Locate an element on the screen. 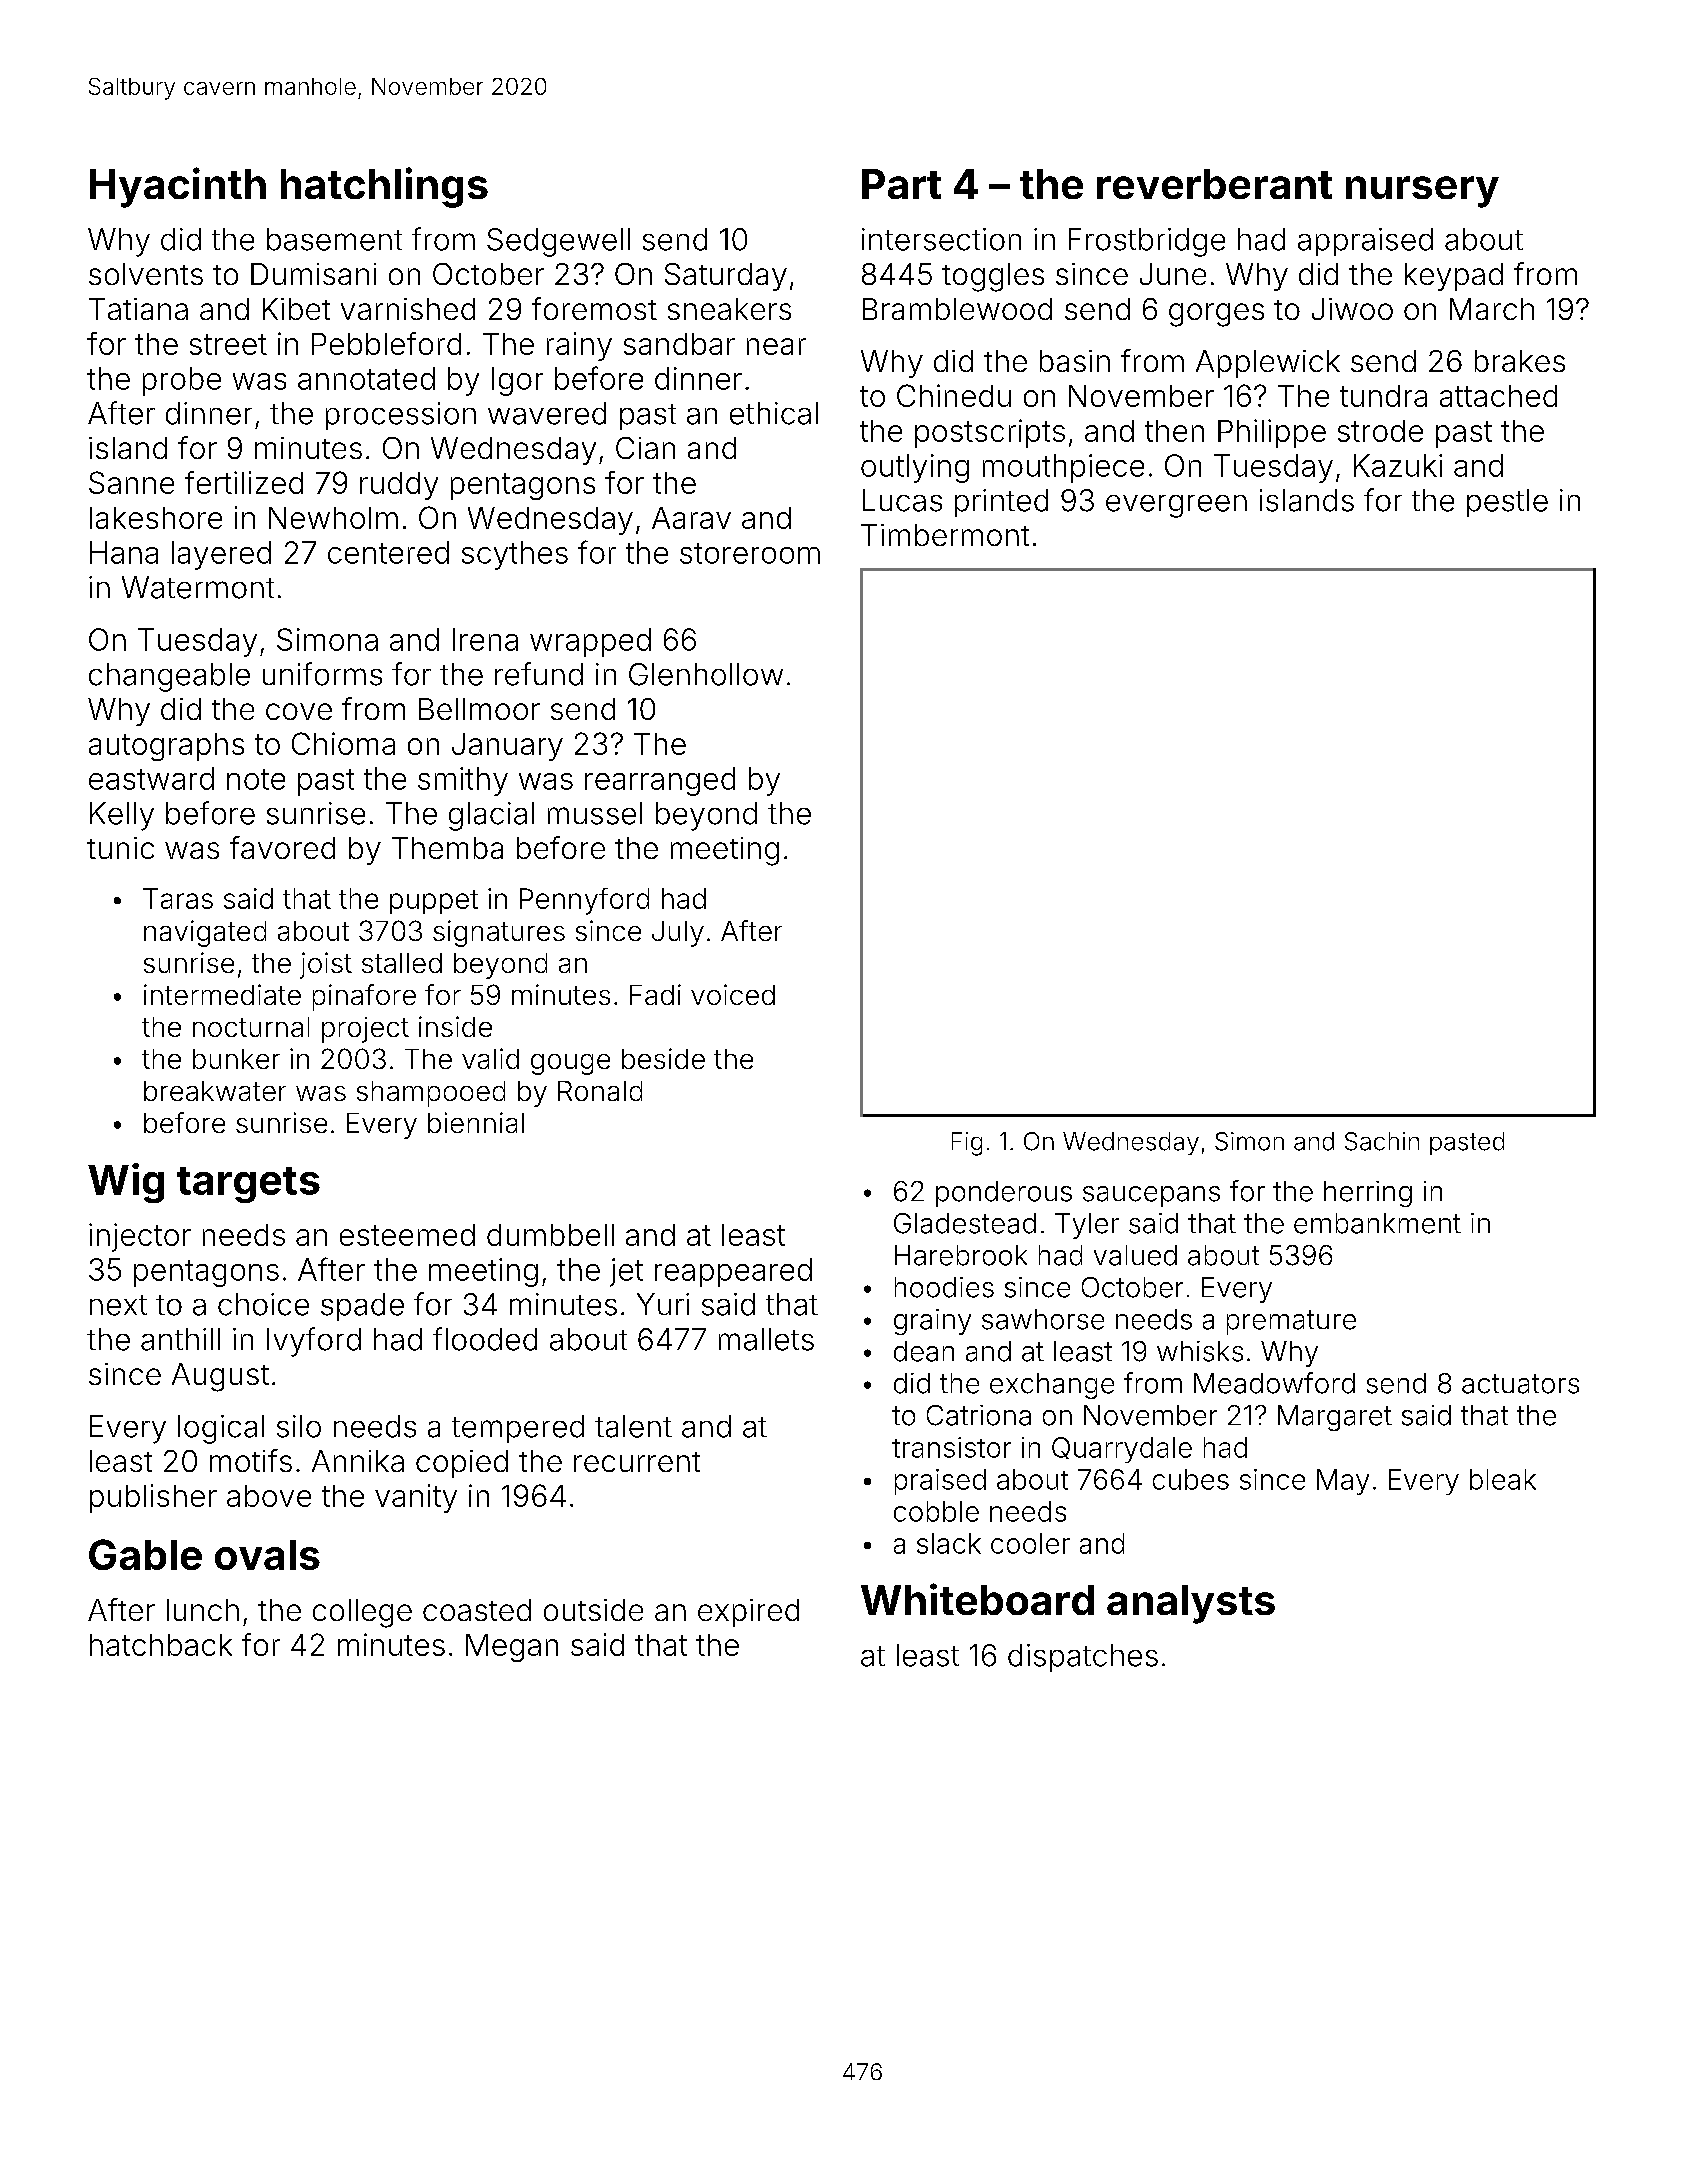 The height and width of the screenshot is (2178, 1683). targets is located at coordinates (248, 1185).
